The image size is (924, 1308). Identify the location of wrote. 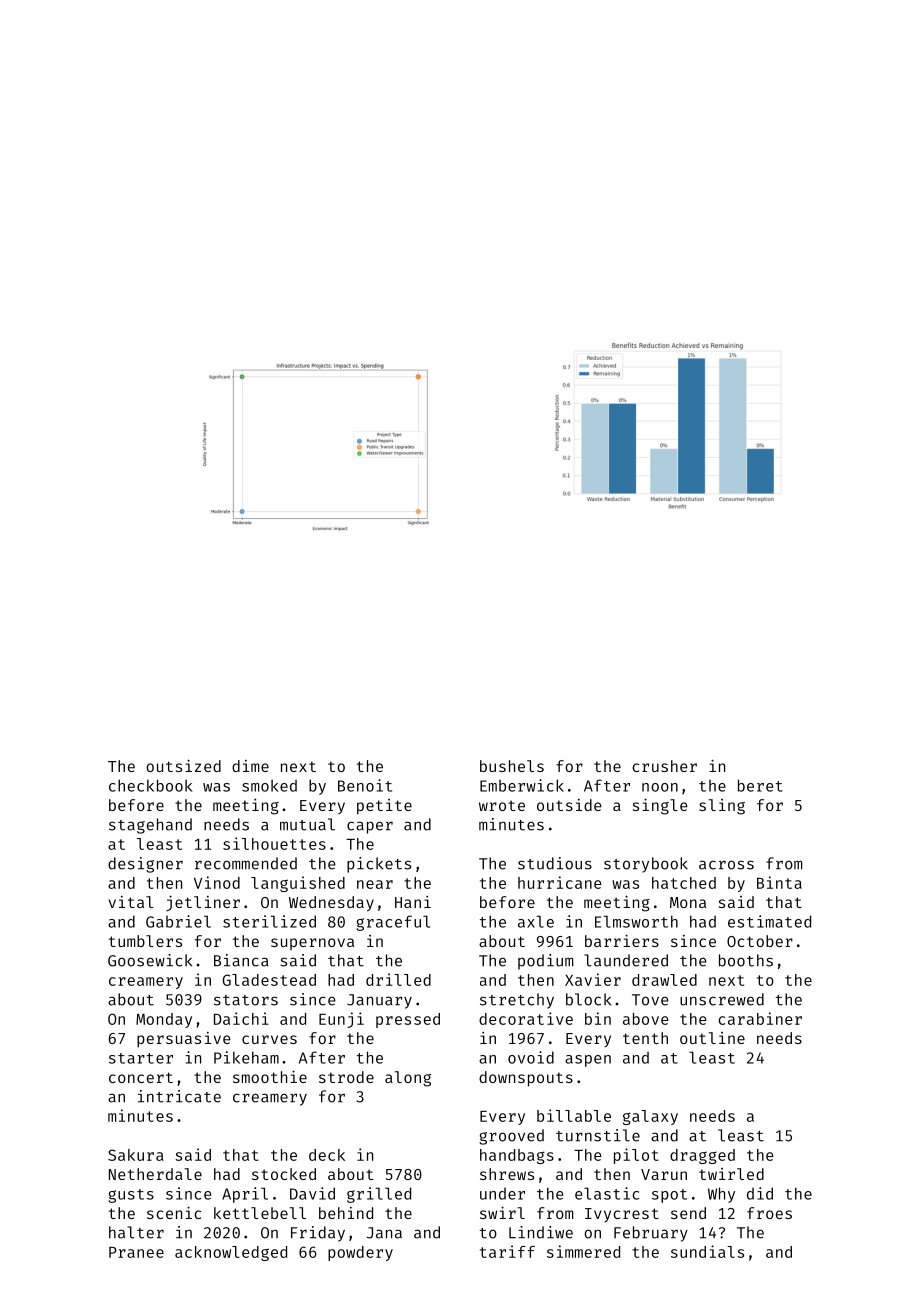
(502, 805).
